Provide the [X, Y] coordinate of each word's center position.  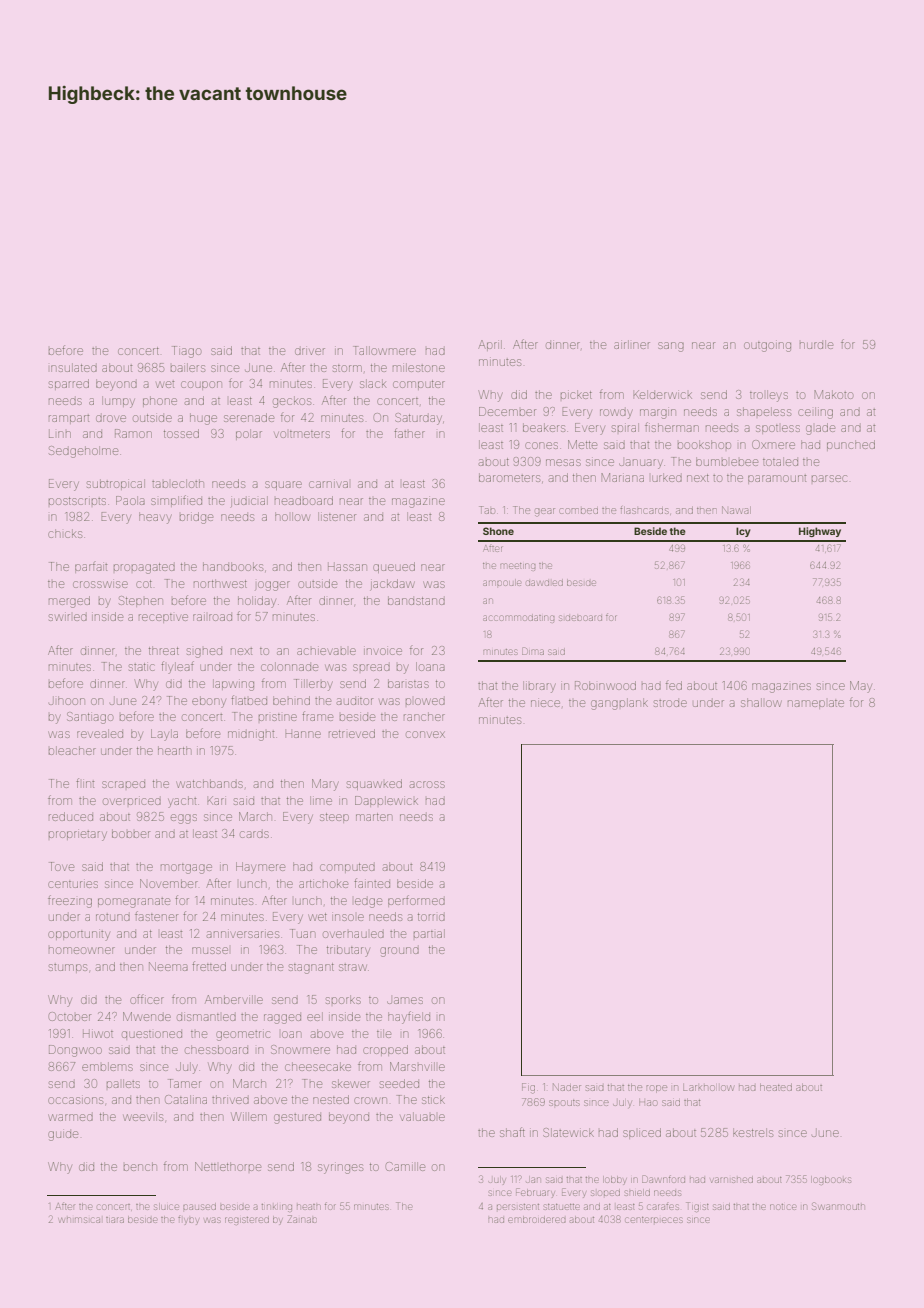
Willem [249, 1116]
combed [578, 511]
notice [783, 1207]
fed [674, 685]
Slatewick [568, 1132]
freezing [70, 901]
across [427, 784]
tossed [181, 433]
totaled [780, 461]
